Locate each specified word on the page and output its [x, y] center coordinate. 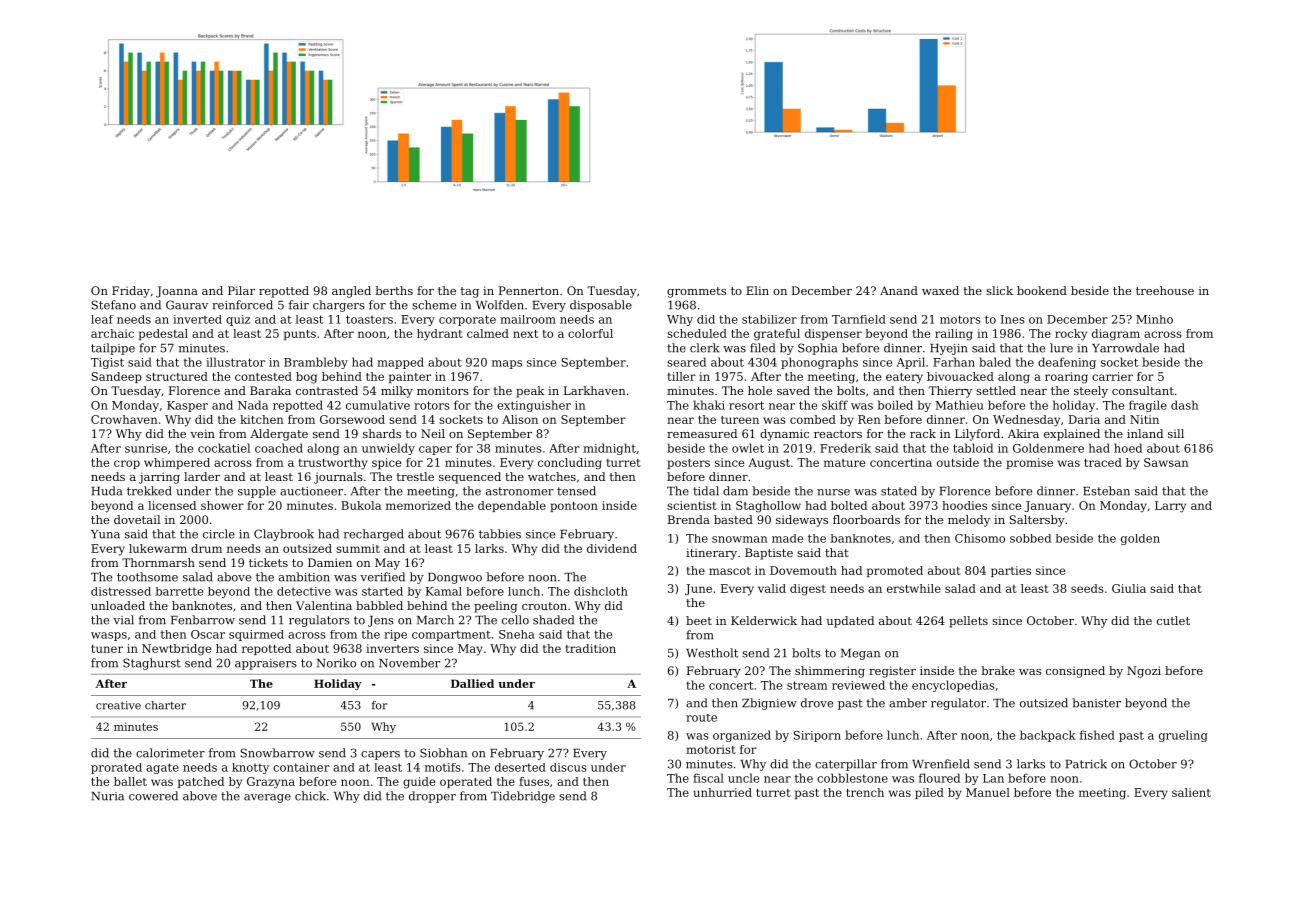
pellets [968, 622]
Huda [107, 491]
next [525, 334]
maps [507, 364]
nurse [833, 492]
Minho [1154, 319]
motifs [443, 767]
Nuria [107, 796]
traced [1103, 462]
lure [1061, 348]
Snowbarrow [278, 753]
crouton [544, 606]
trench [865, 792]
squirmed [256, 635]
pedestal [163, 334]
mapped [400, 363]
